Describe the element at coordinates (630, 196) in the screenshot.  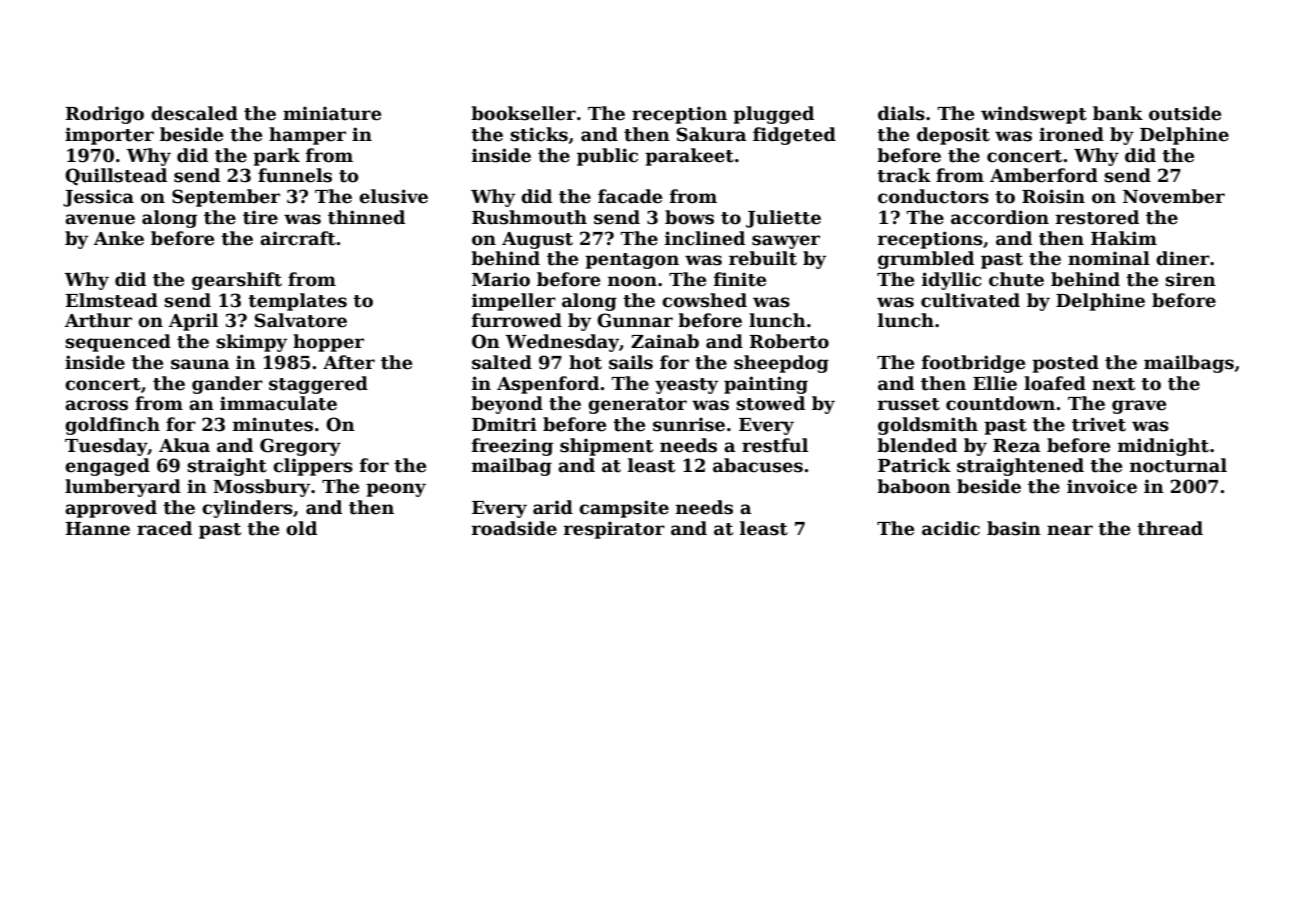
I see `facade` at that location.
